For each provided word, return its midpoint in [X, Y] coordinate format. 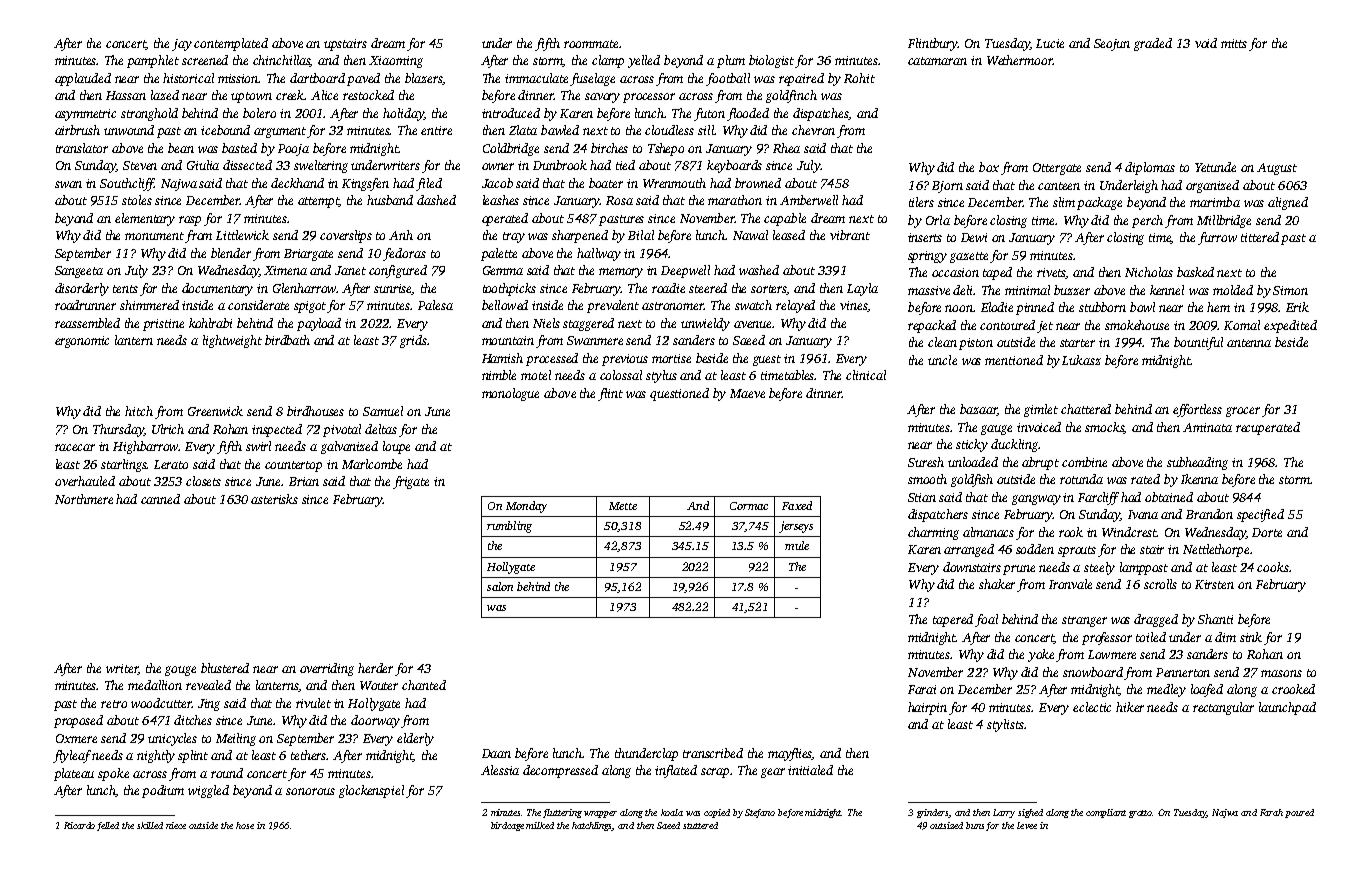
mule [797, 545]
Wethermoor [1020, 60]
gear [773, 773]
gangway [1036, 500]
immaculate [536, 78]
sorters [769, 290]
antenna [1249, 343]
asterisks [274, 499]
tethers [309, 755]
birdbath [287, 340]
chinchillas [282, 61]
